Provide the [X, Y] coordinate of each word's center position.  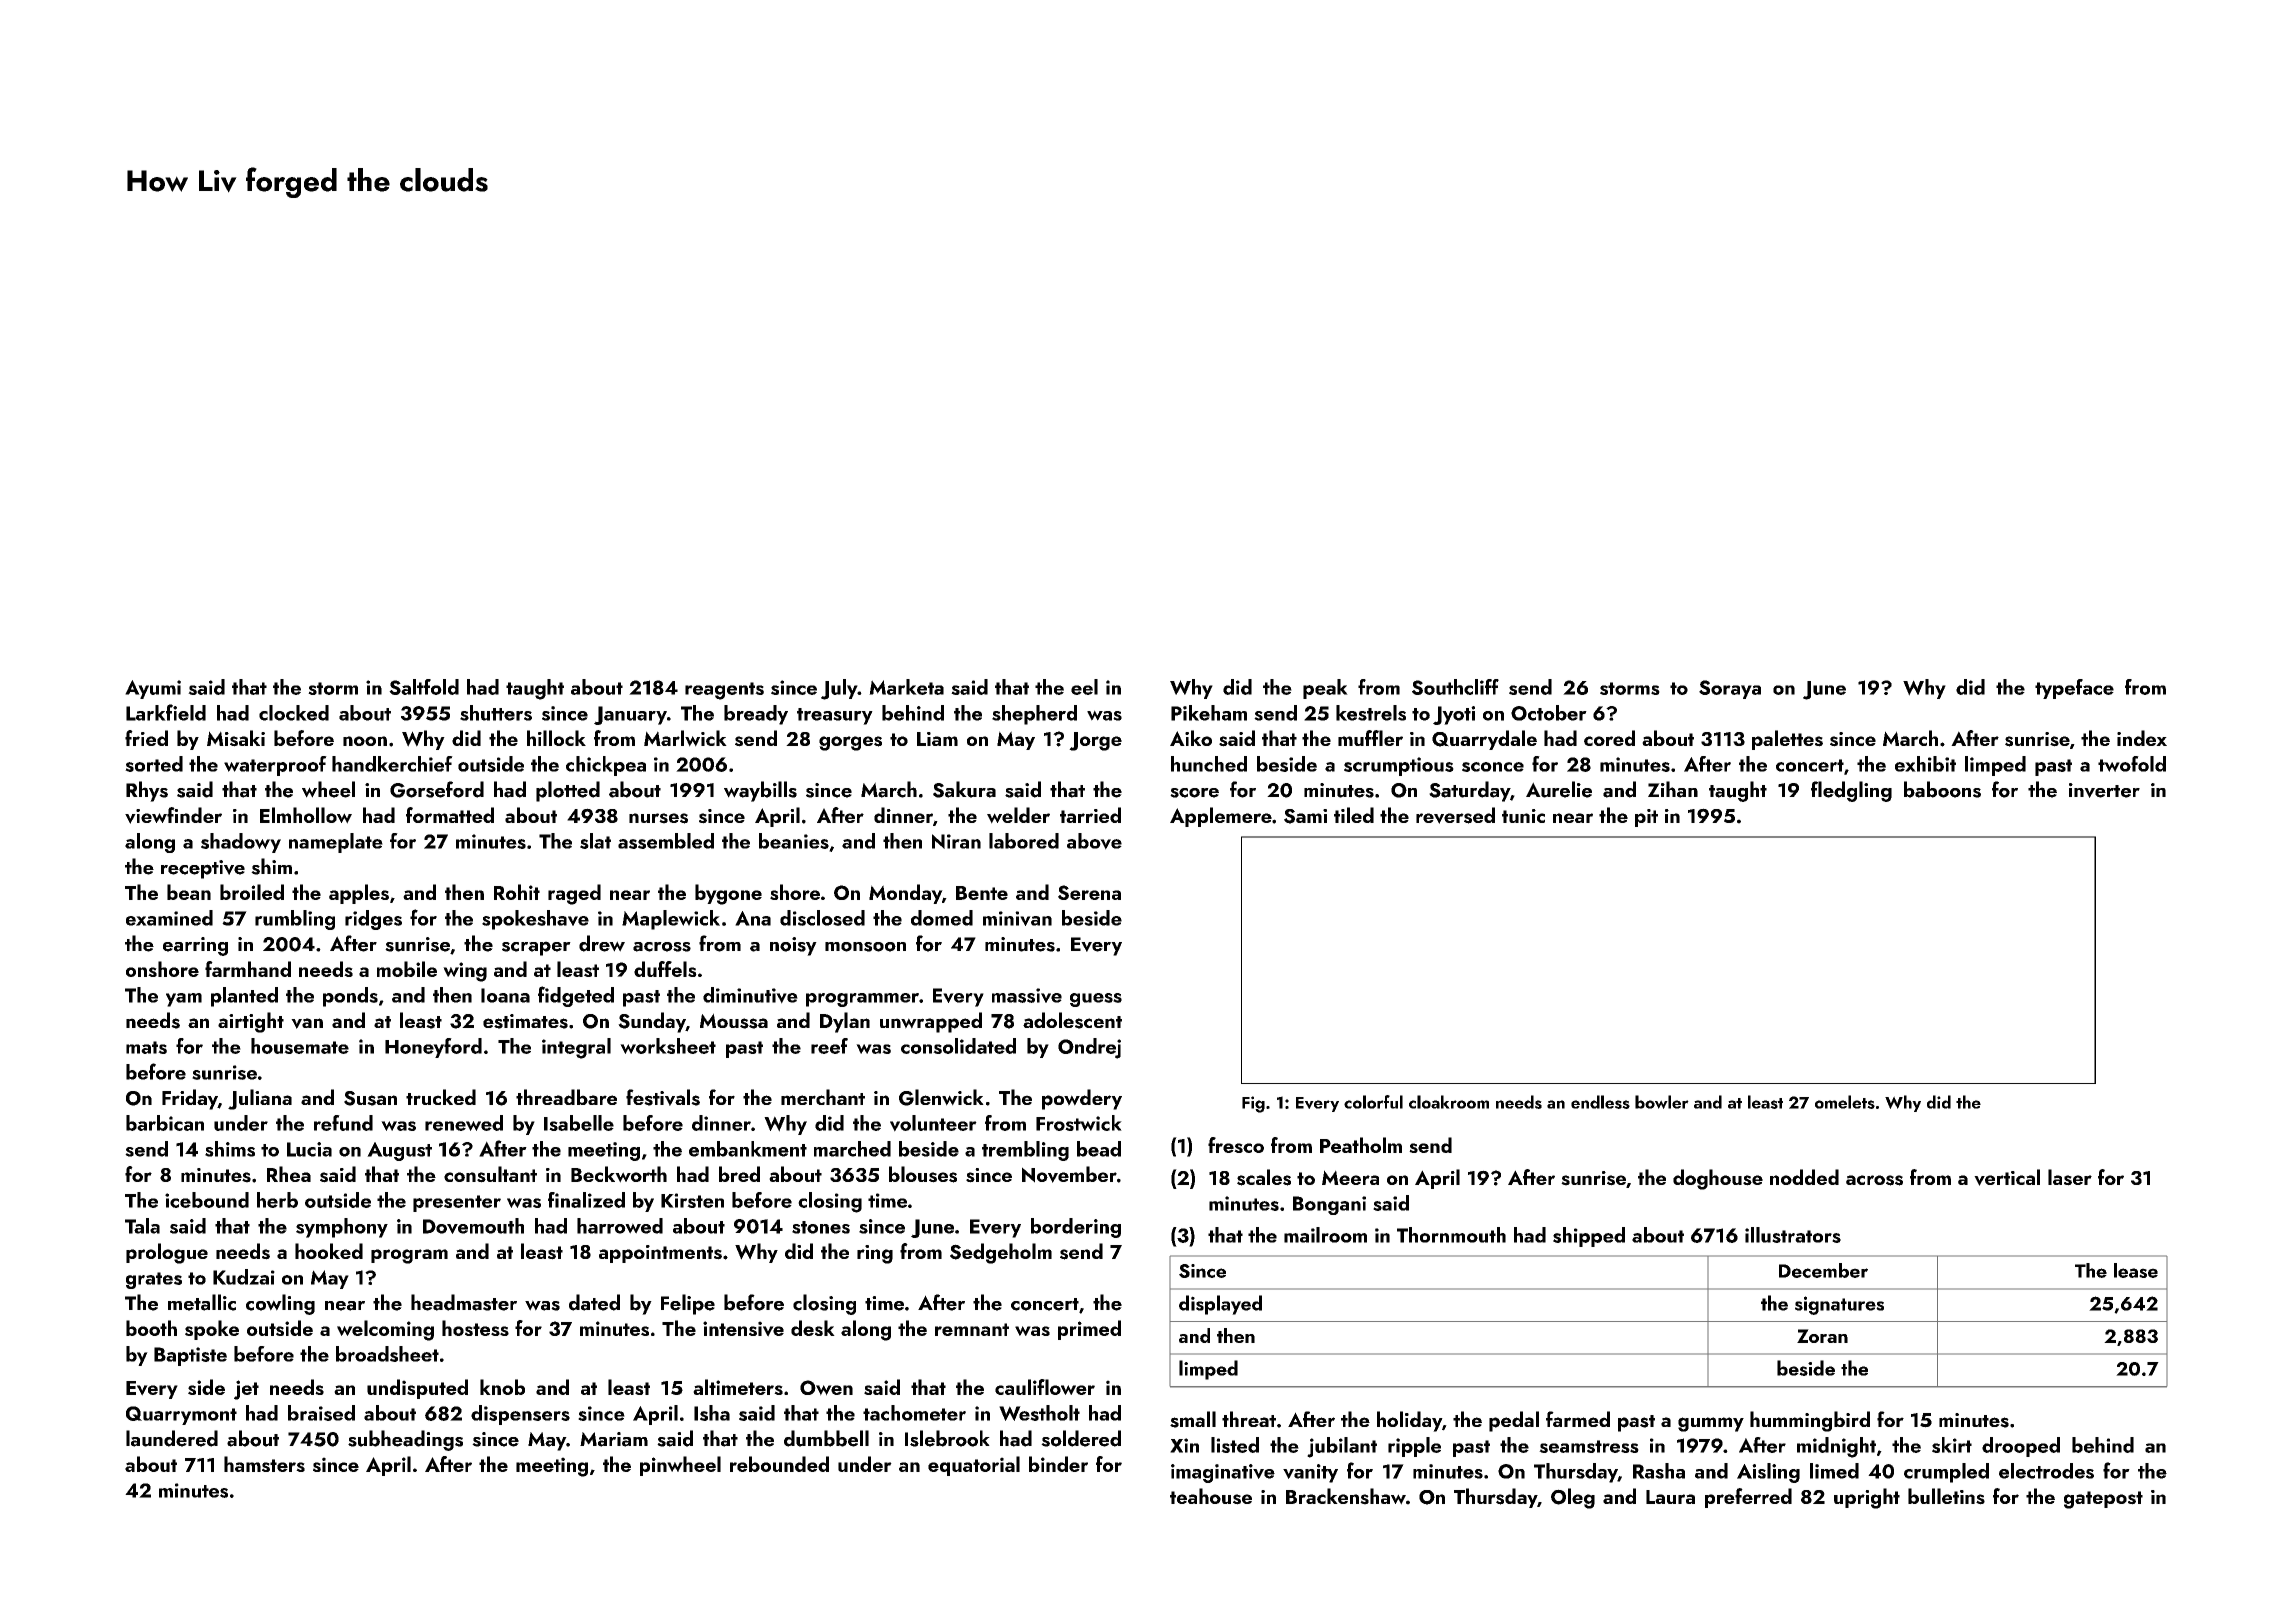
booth [151, 1328]
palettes [1787, 740]
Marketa [906, 687]
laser [2070, 1177]
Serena [1089, 892]
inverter [2104, 790]
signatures [1839, 1305]
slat [595, 841]
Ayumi [153, 689]
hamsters [264, 1464]
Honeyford [433, 1048]
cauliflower [1045, 1387]
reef [829, 1046]
